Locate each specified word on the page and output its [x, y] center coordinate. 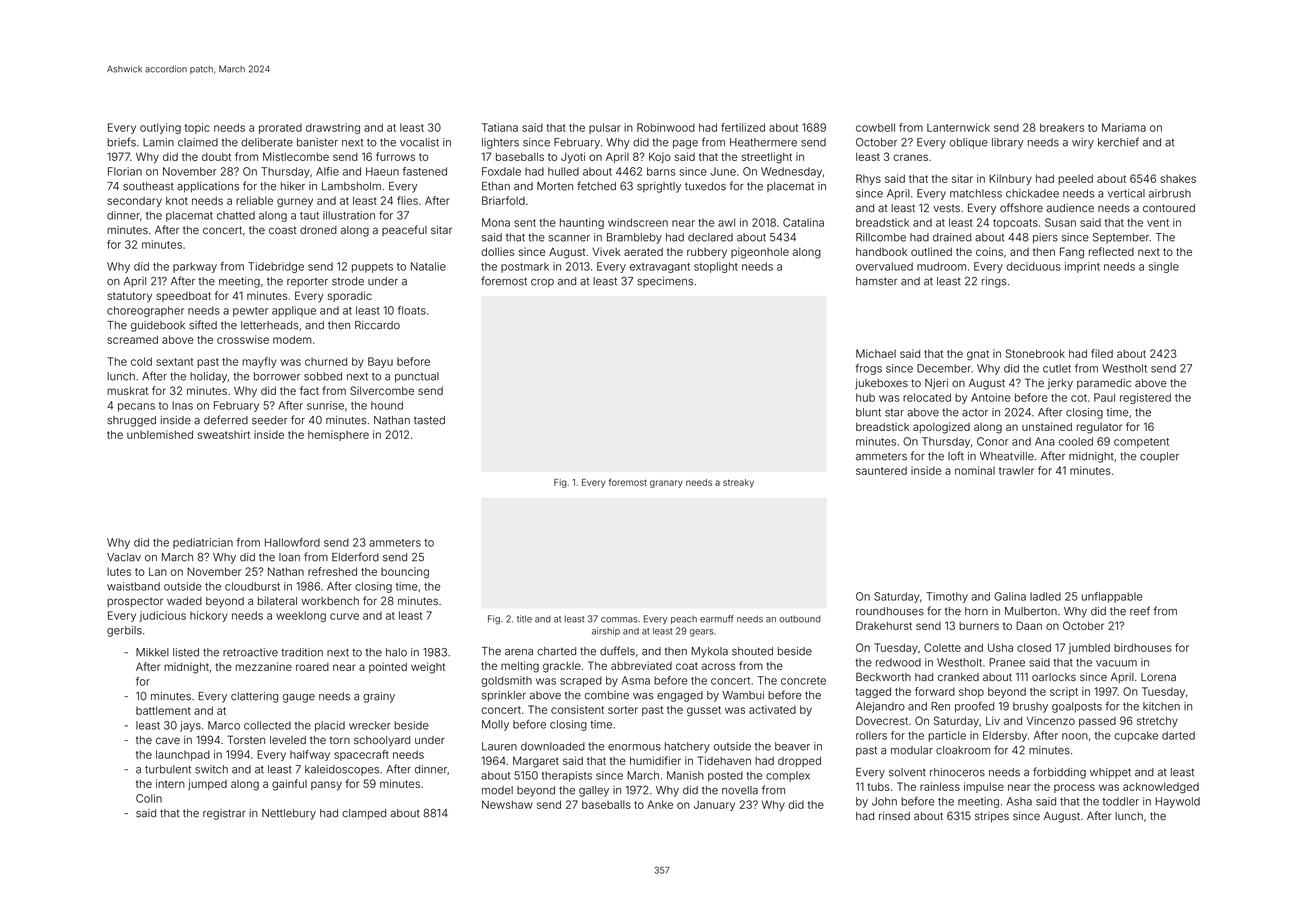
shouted [752, 651]
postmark [525, 267]
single [1164, 267]
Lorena [1158, 677]
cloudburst [252, 586]
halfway [310, 755]
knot [177, 200]
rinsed [894, 815]
